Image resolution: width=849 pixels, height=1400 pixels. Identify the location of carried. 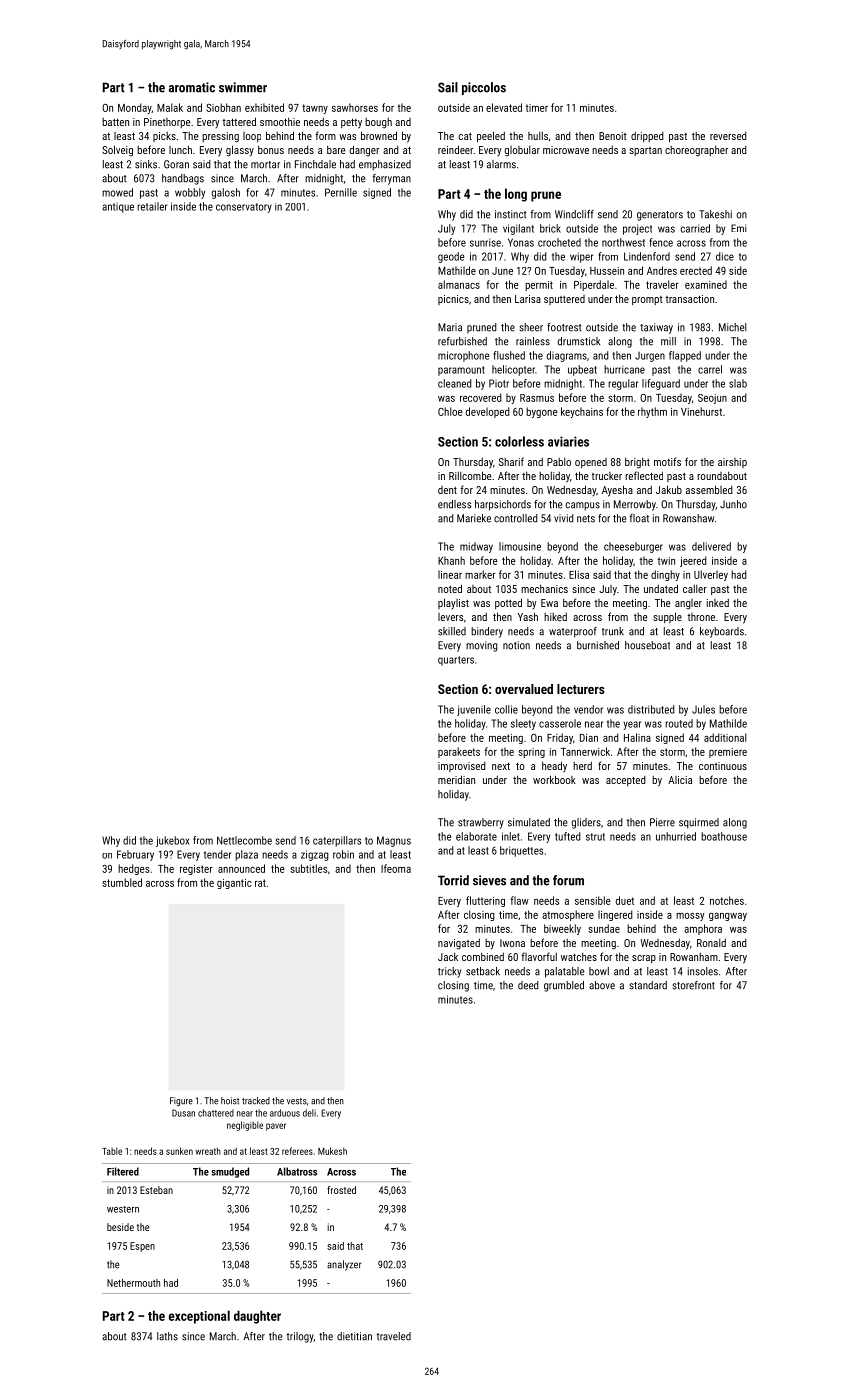
(695, 228).
